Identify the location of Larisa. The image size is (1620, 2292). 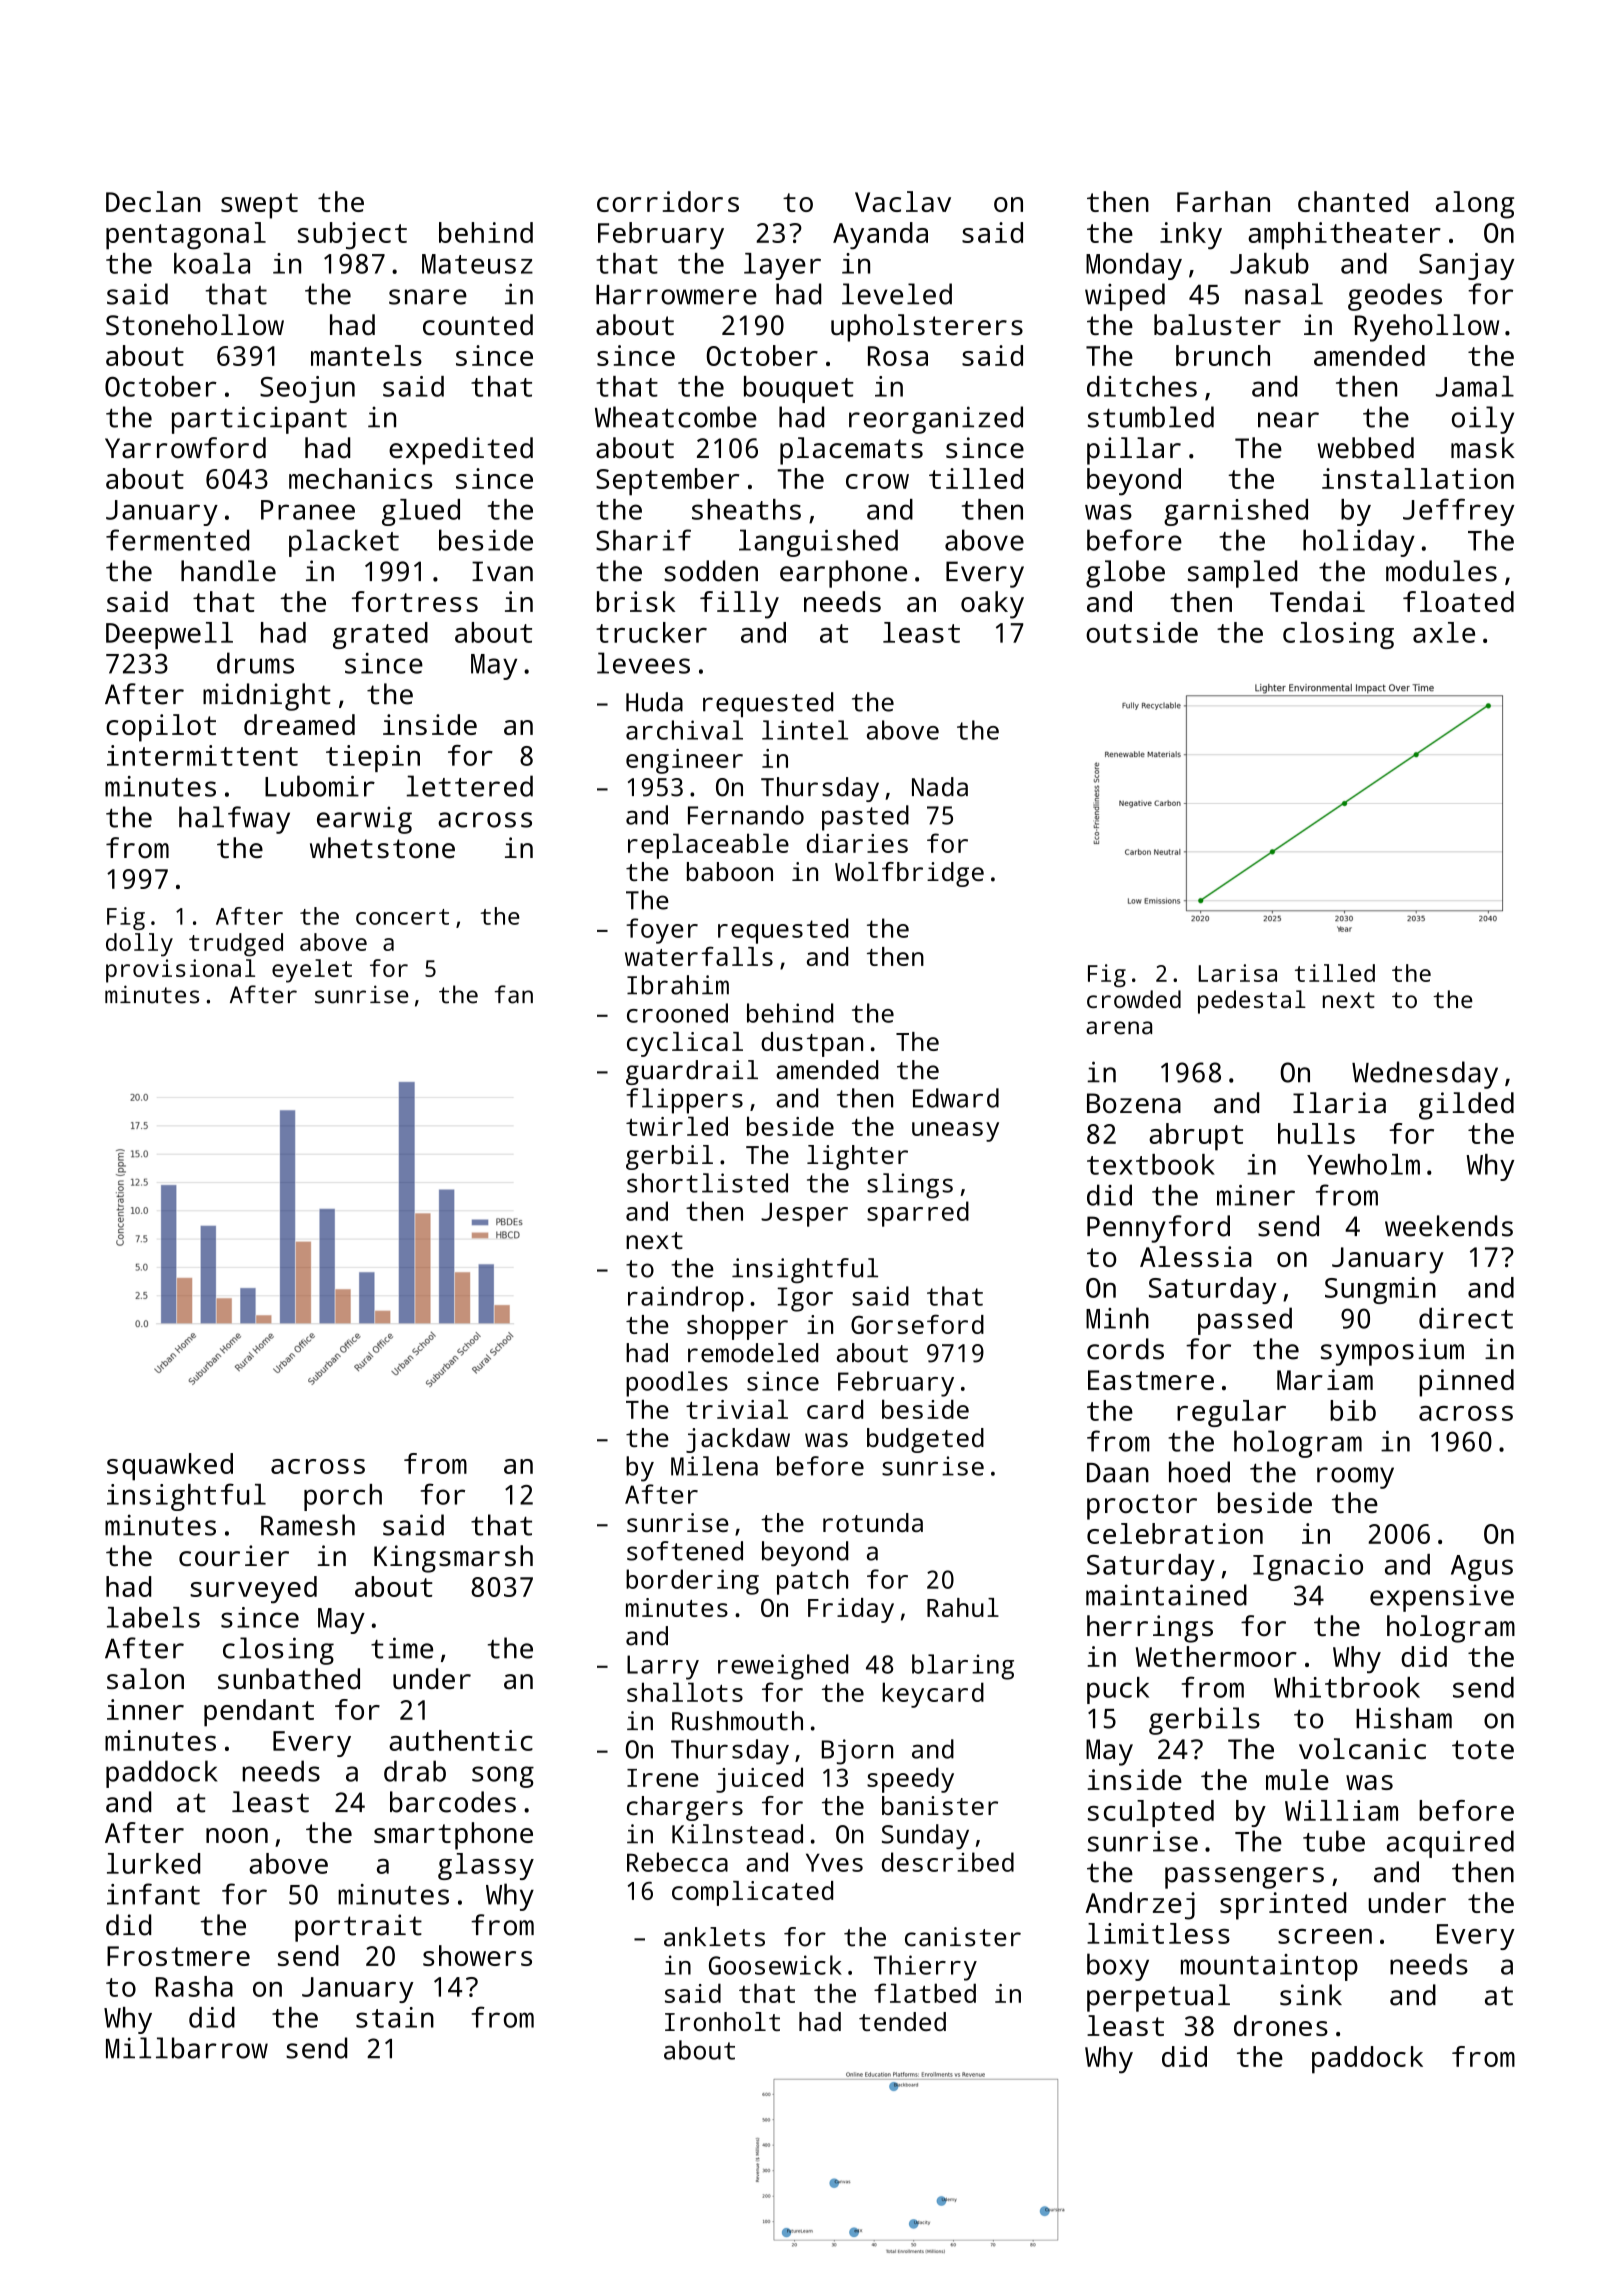
(1238, 973).
